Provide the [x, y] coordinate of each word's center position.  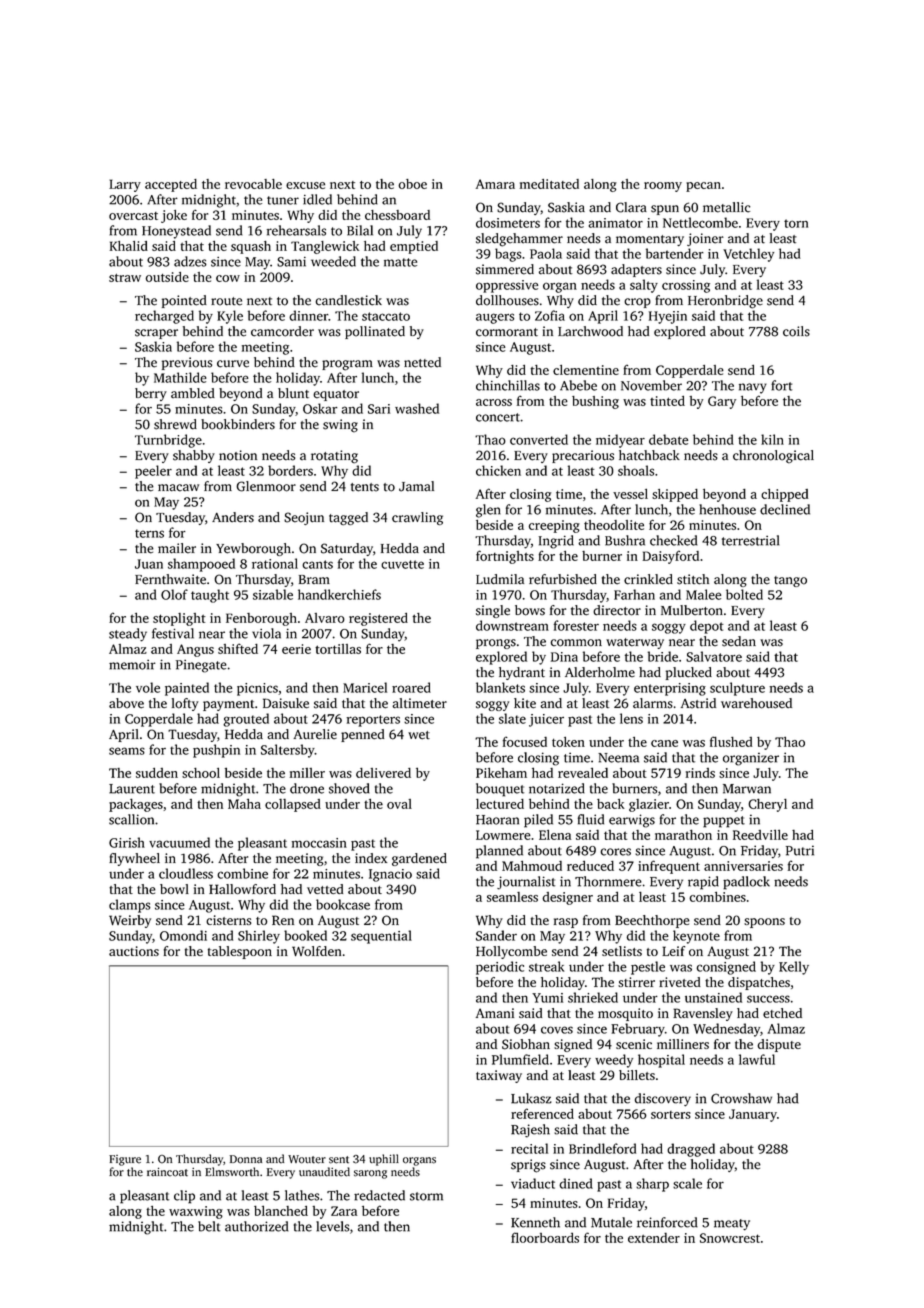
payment [228, 705]
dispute [779, 1045]
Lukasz [531, 1098]
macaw [178, 488]
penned [362, 735]
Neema [618, 758]
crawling [417, 518]
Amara [495, 184]
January [753, 1115]
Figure [125, 1160]
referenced [542, 1113]
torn [796, 223]
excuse [305, 185]
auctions [134, 951]
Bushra [625, 540]
